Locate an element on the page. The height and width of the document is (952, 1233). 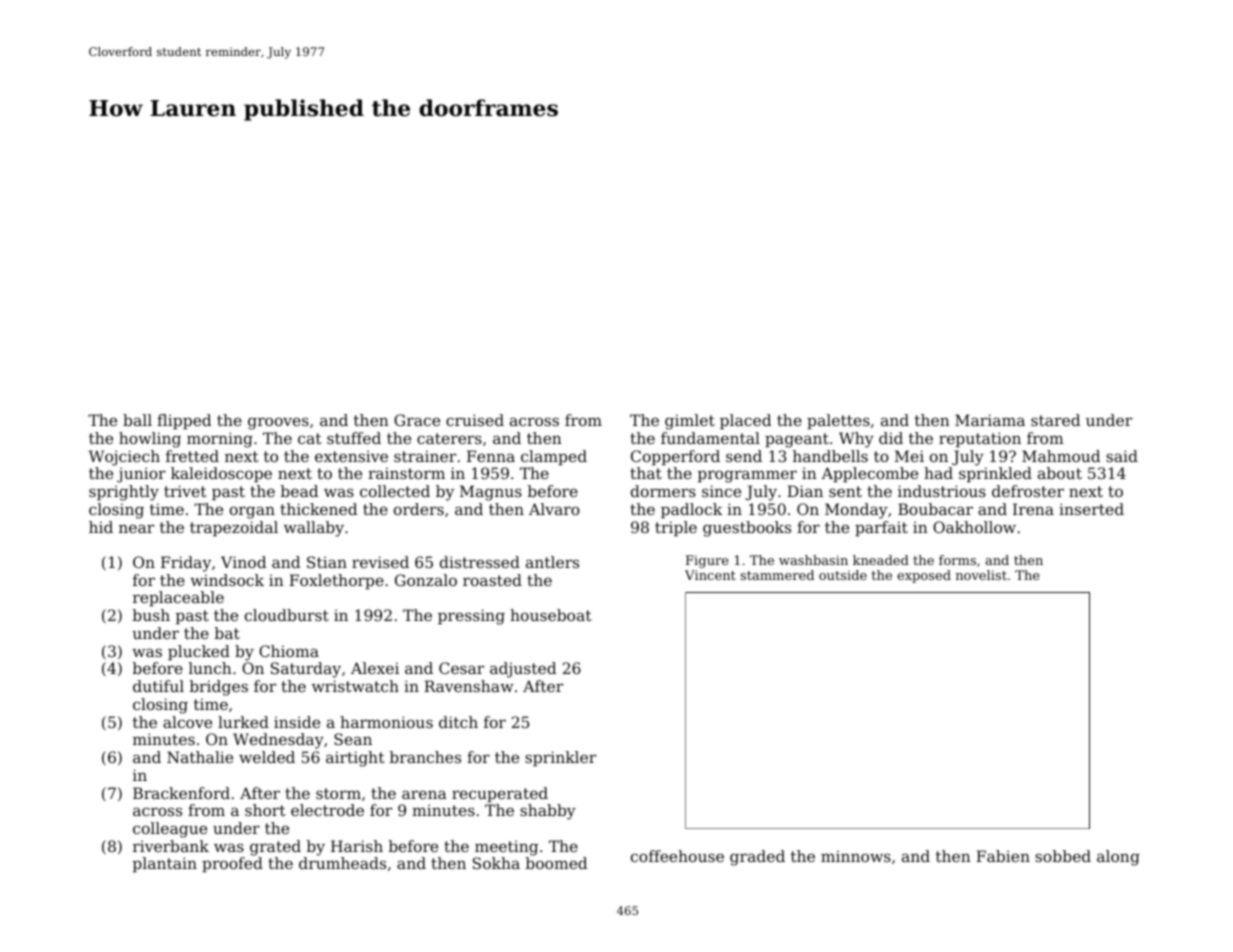
drumheads is located at coordinates (342, 863).
